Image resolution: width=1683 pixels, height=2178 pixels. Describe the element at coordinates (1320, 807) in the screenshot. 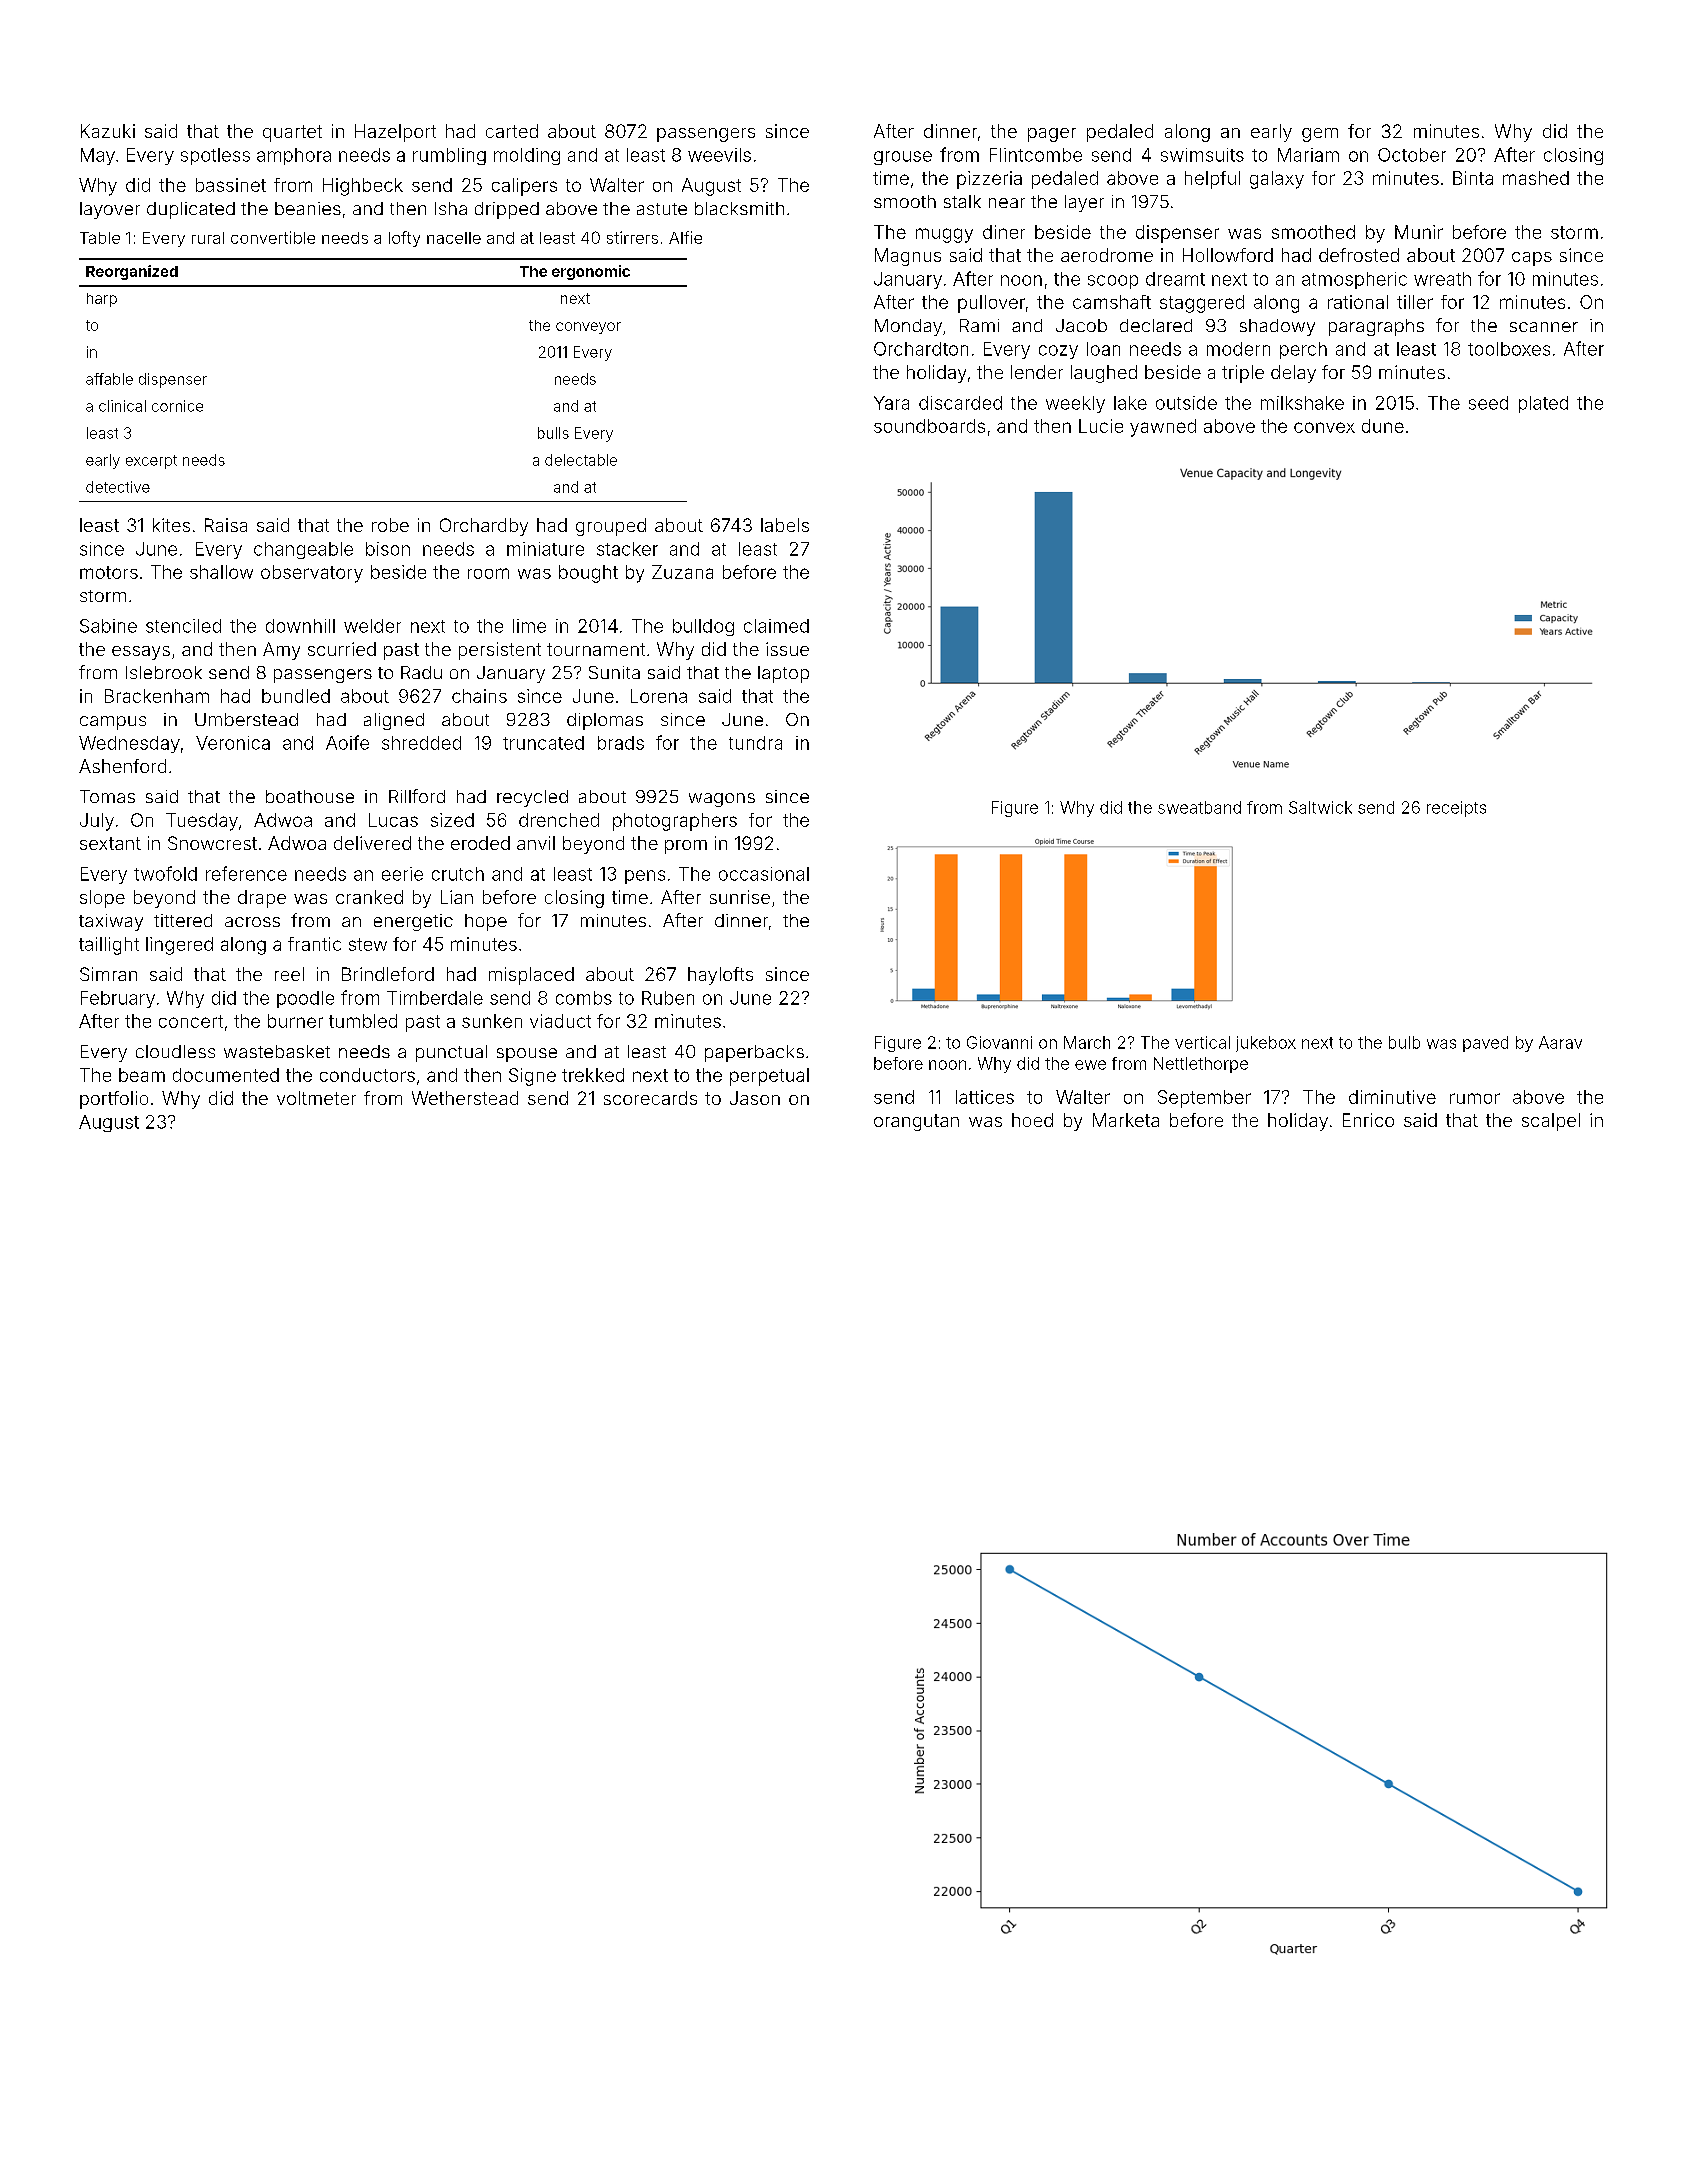

I see `Saltwick` at that location.
